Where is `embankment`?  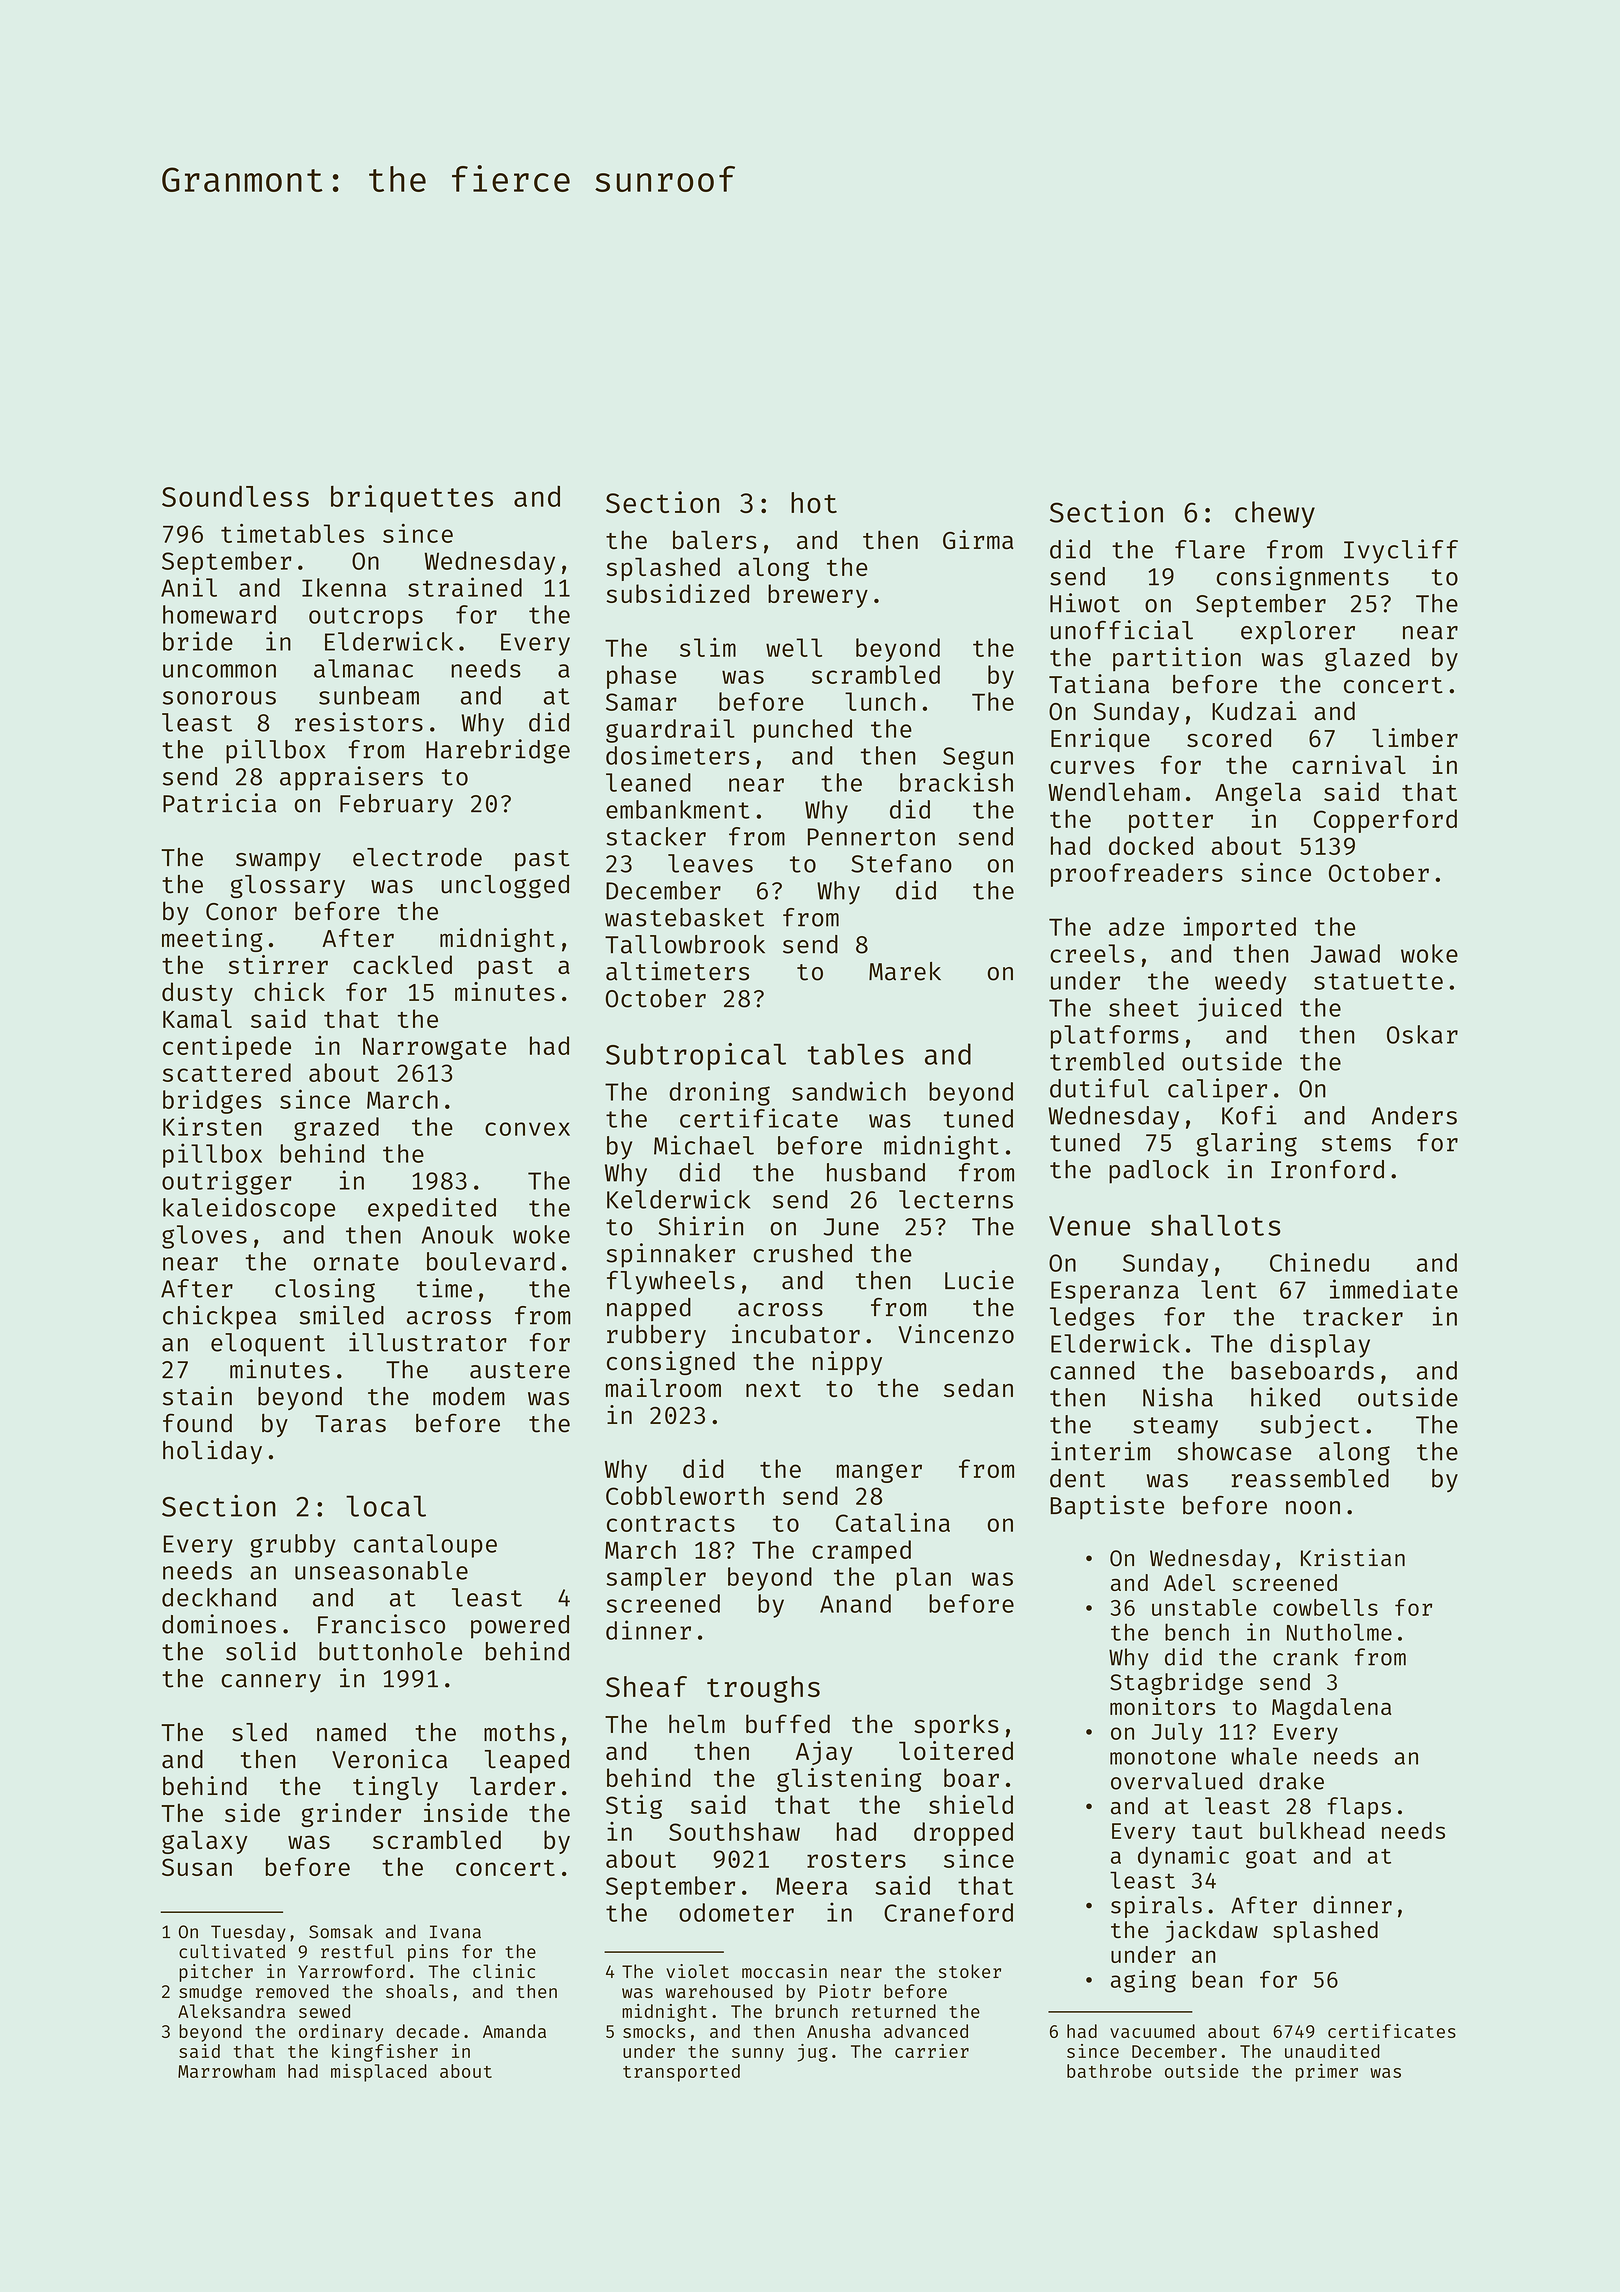 embankment is located at coordinates (678, 809).
